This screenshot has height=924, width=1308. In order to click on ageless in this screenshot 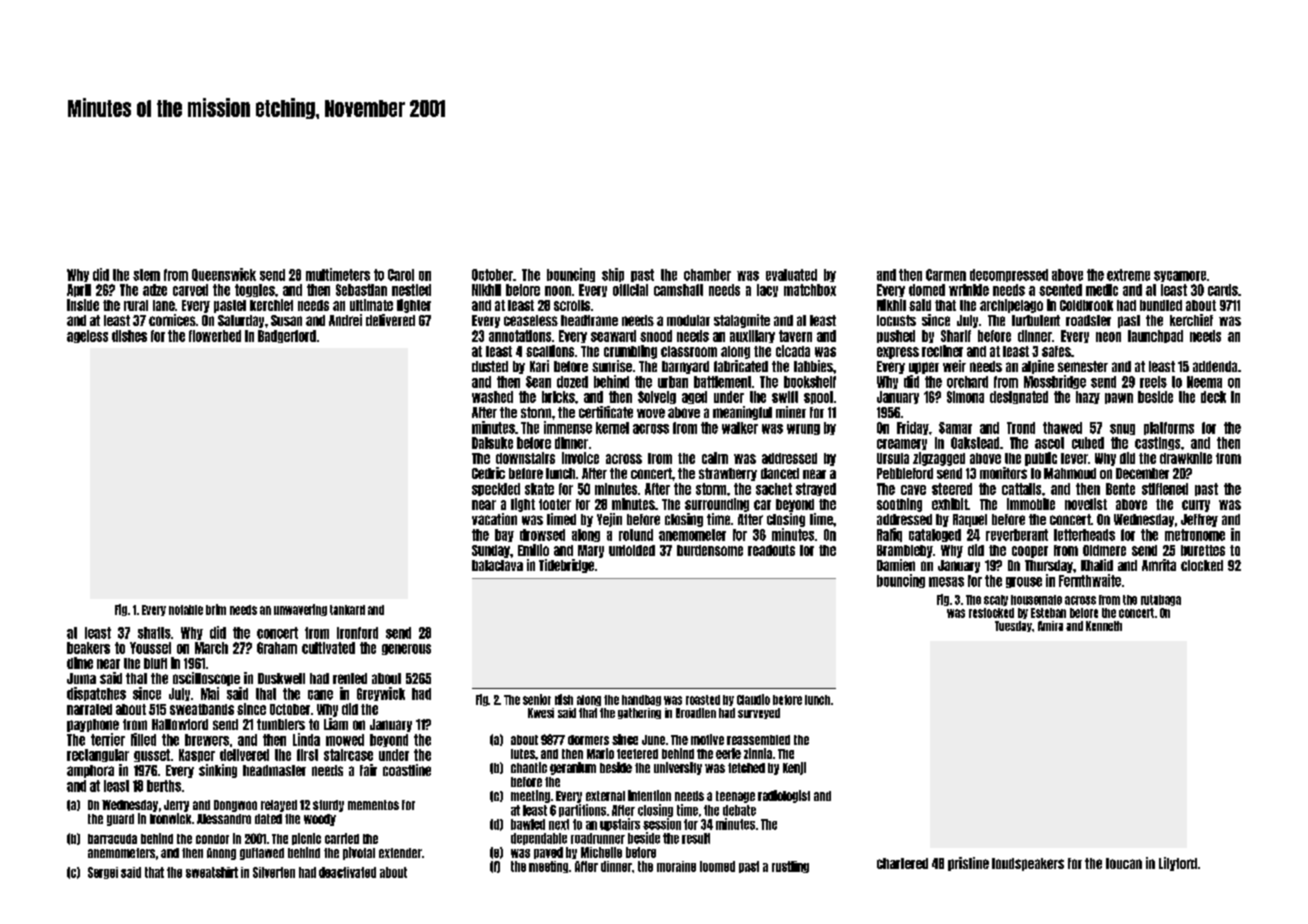, I will do `click(87, 336)`.
